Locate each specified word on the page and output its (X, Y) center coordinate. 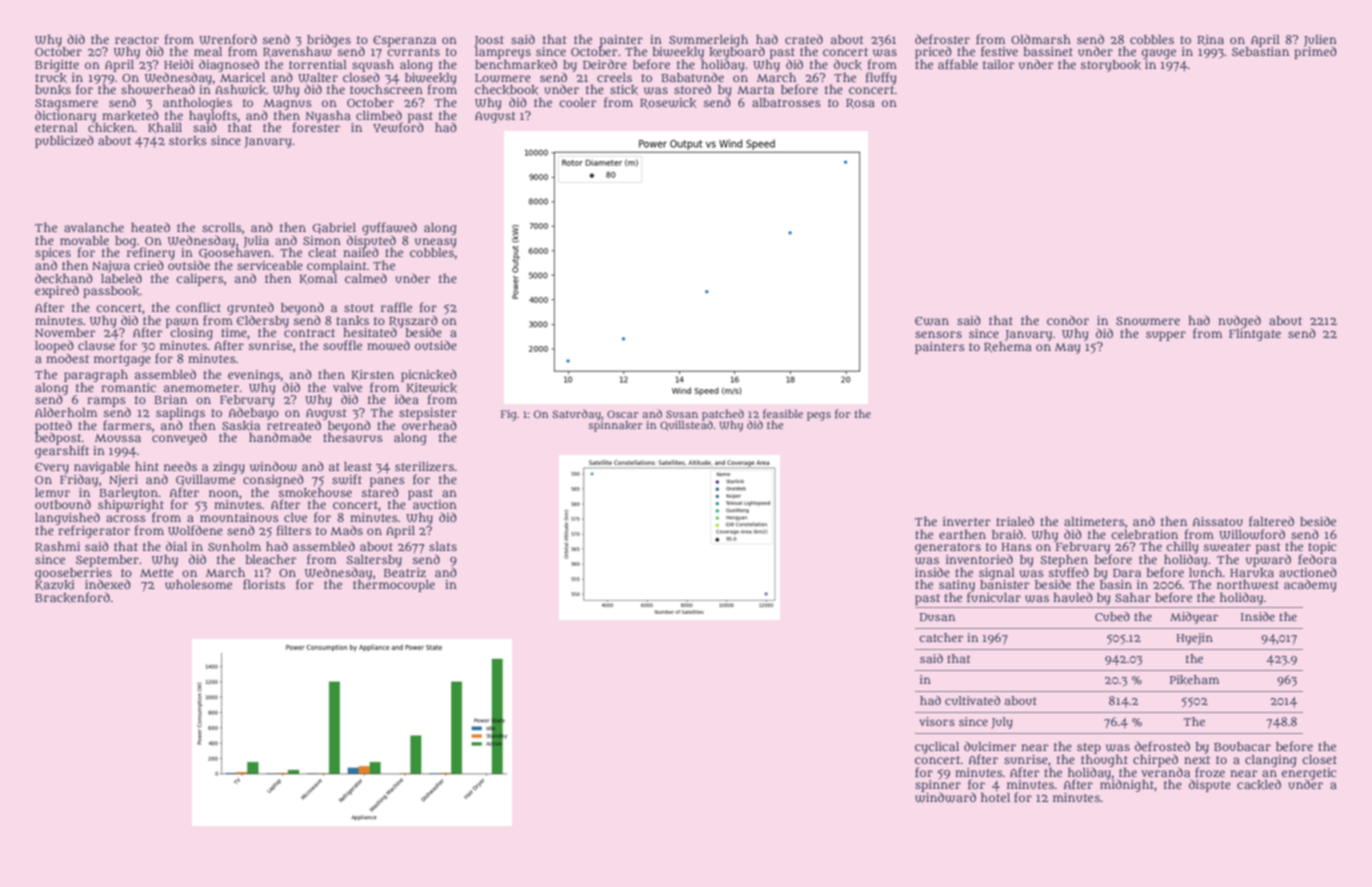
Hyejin (1194, 639)
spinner (938, 785)
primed (1315, 53)
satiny (957, 586)
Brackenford (72, 597)
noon (224, 493)
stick (624, 90)
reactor (137, 40)
